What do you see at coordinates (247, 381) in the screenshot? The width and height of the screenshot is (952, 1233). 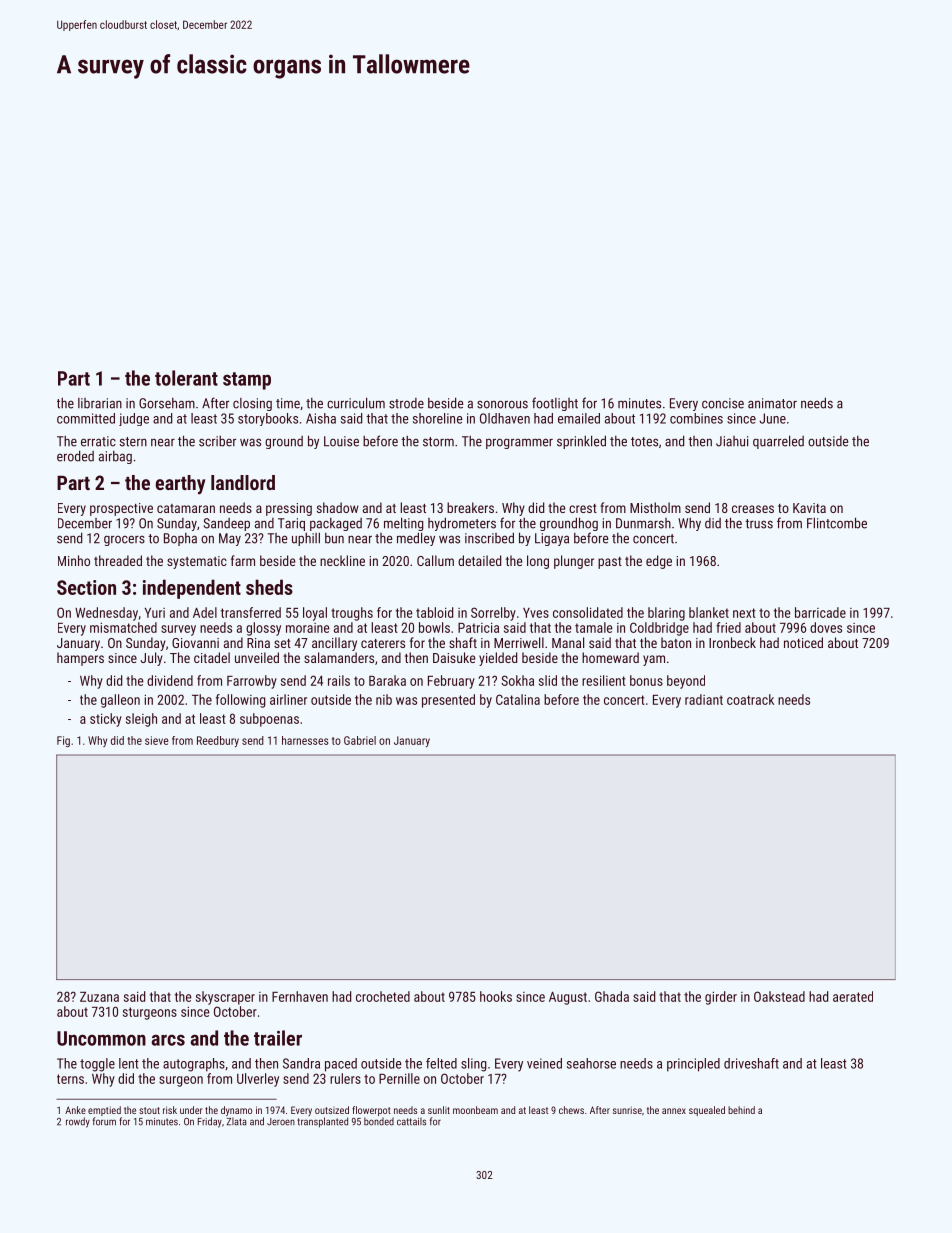 I see `stamp` at bounding box center [247, 381].
